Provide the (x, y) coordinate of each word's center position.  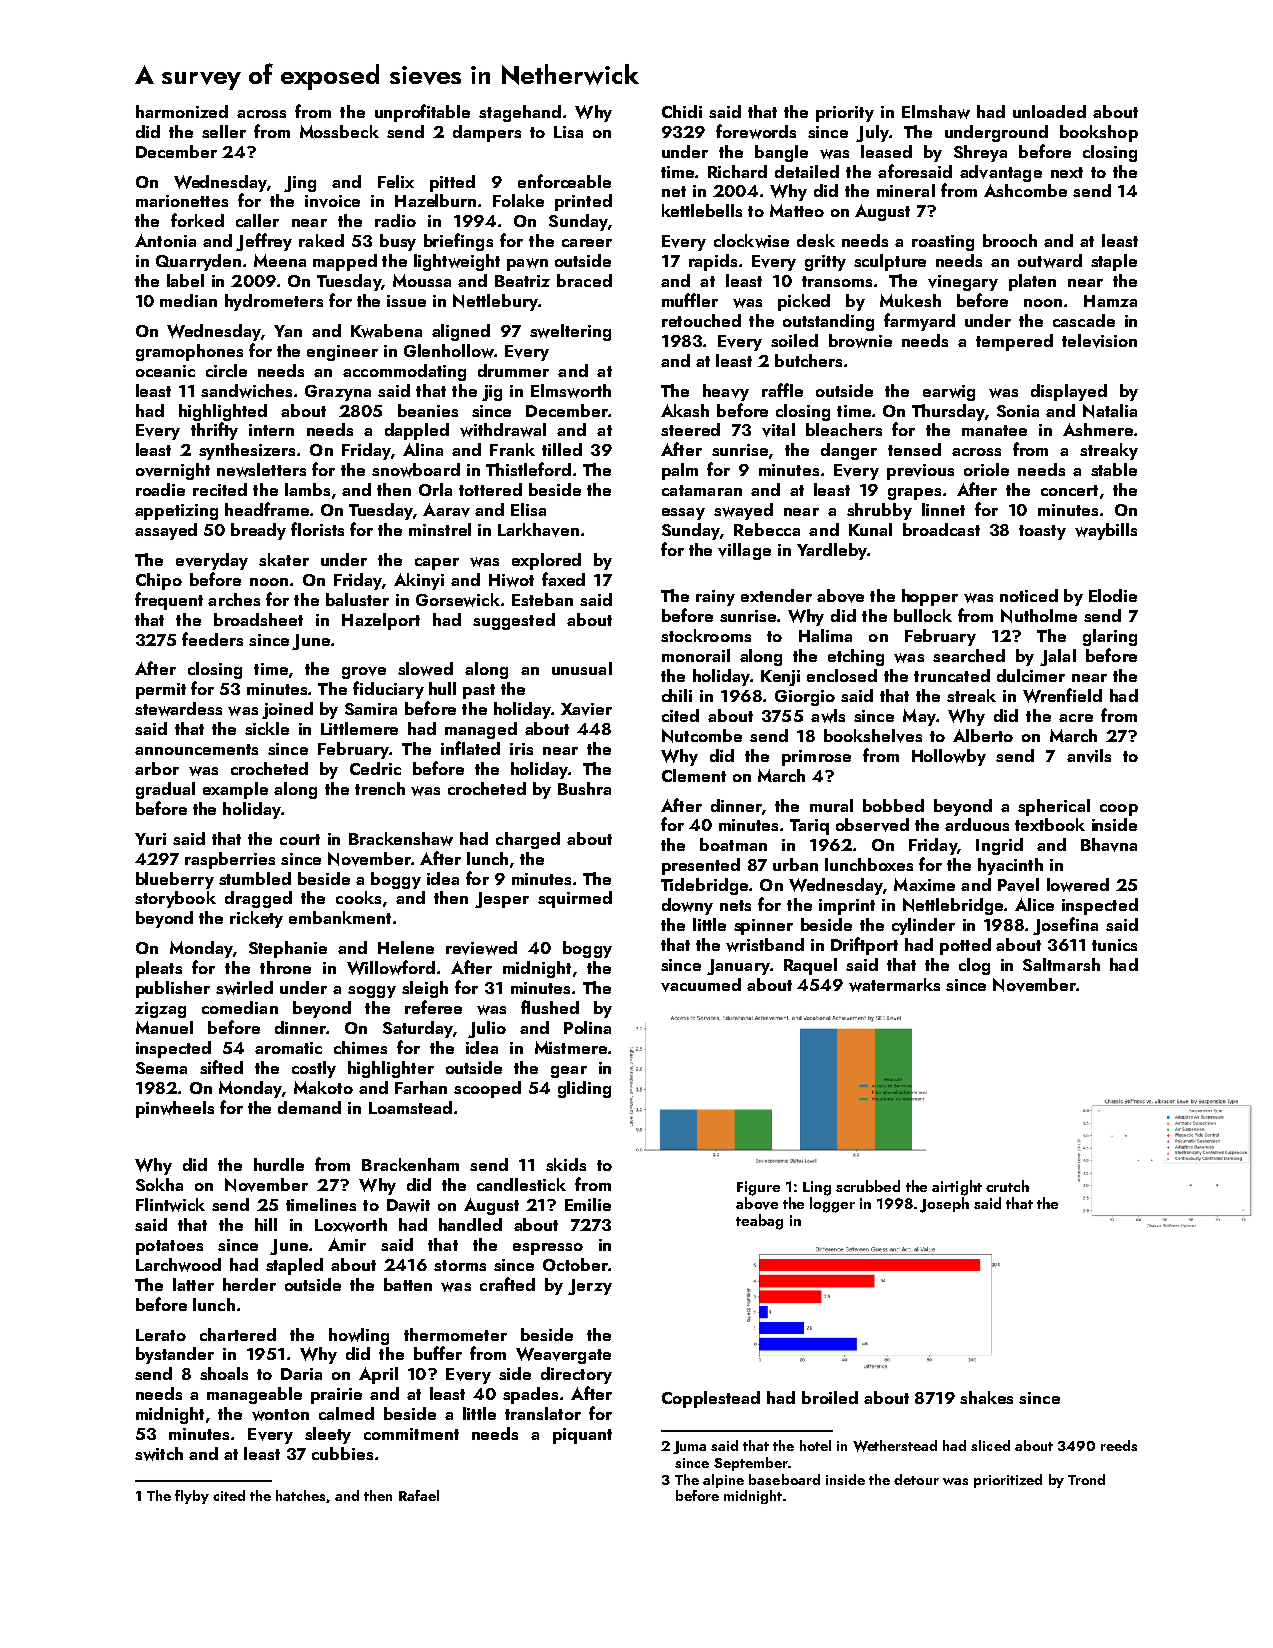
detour (916, 1479)
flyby (192, 1497)
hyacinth (1010, 866)
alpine (723, 1481)
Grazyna (338, 393)
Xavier (586, 709)
